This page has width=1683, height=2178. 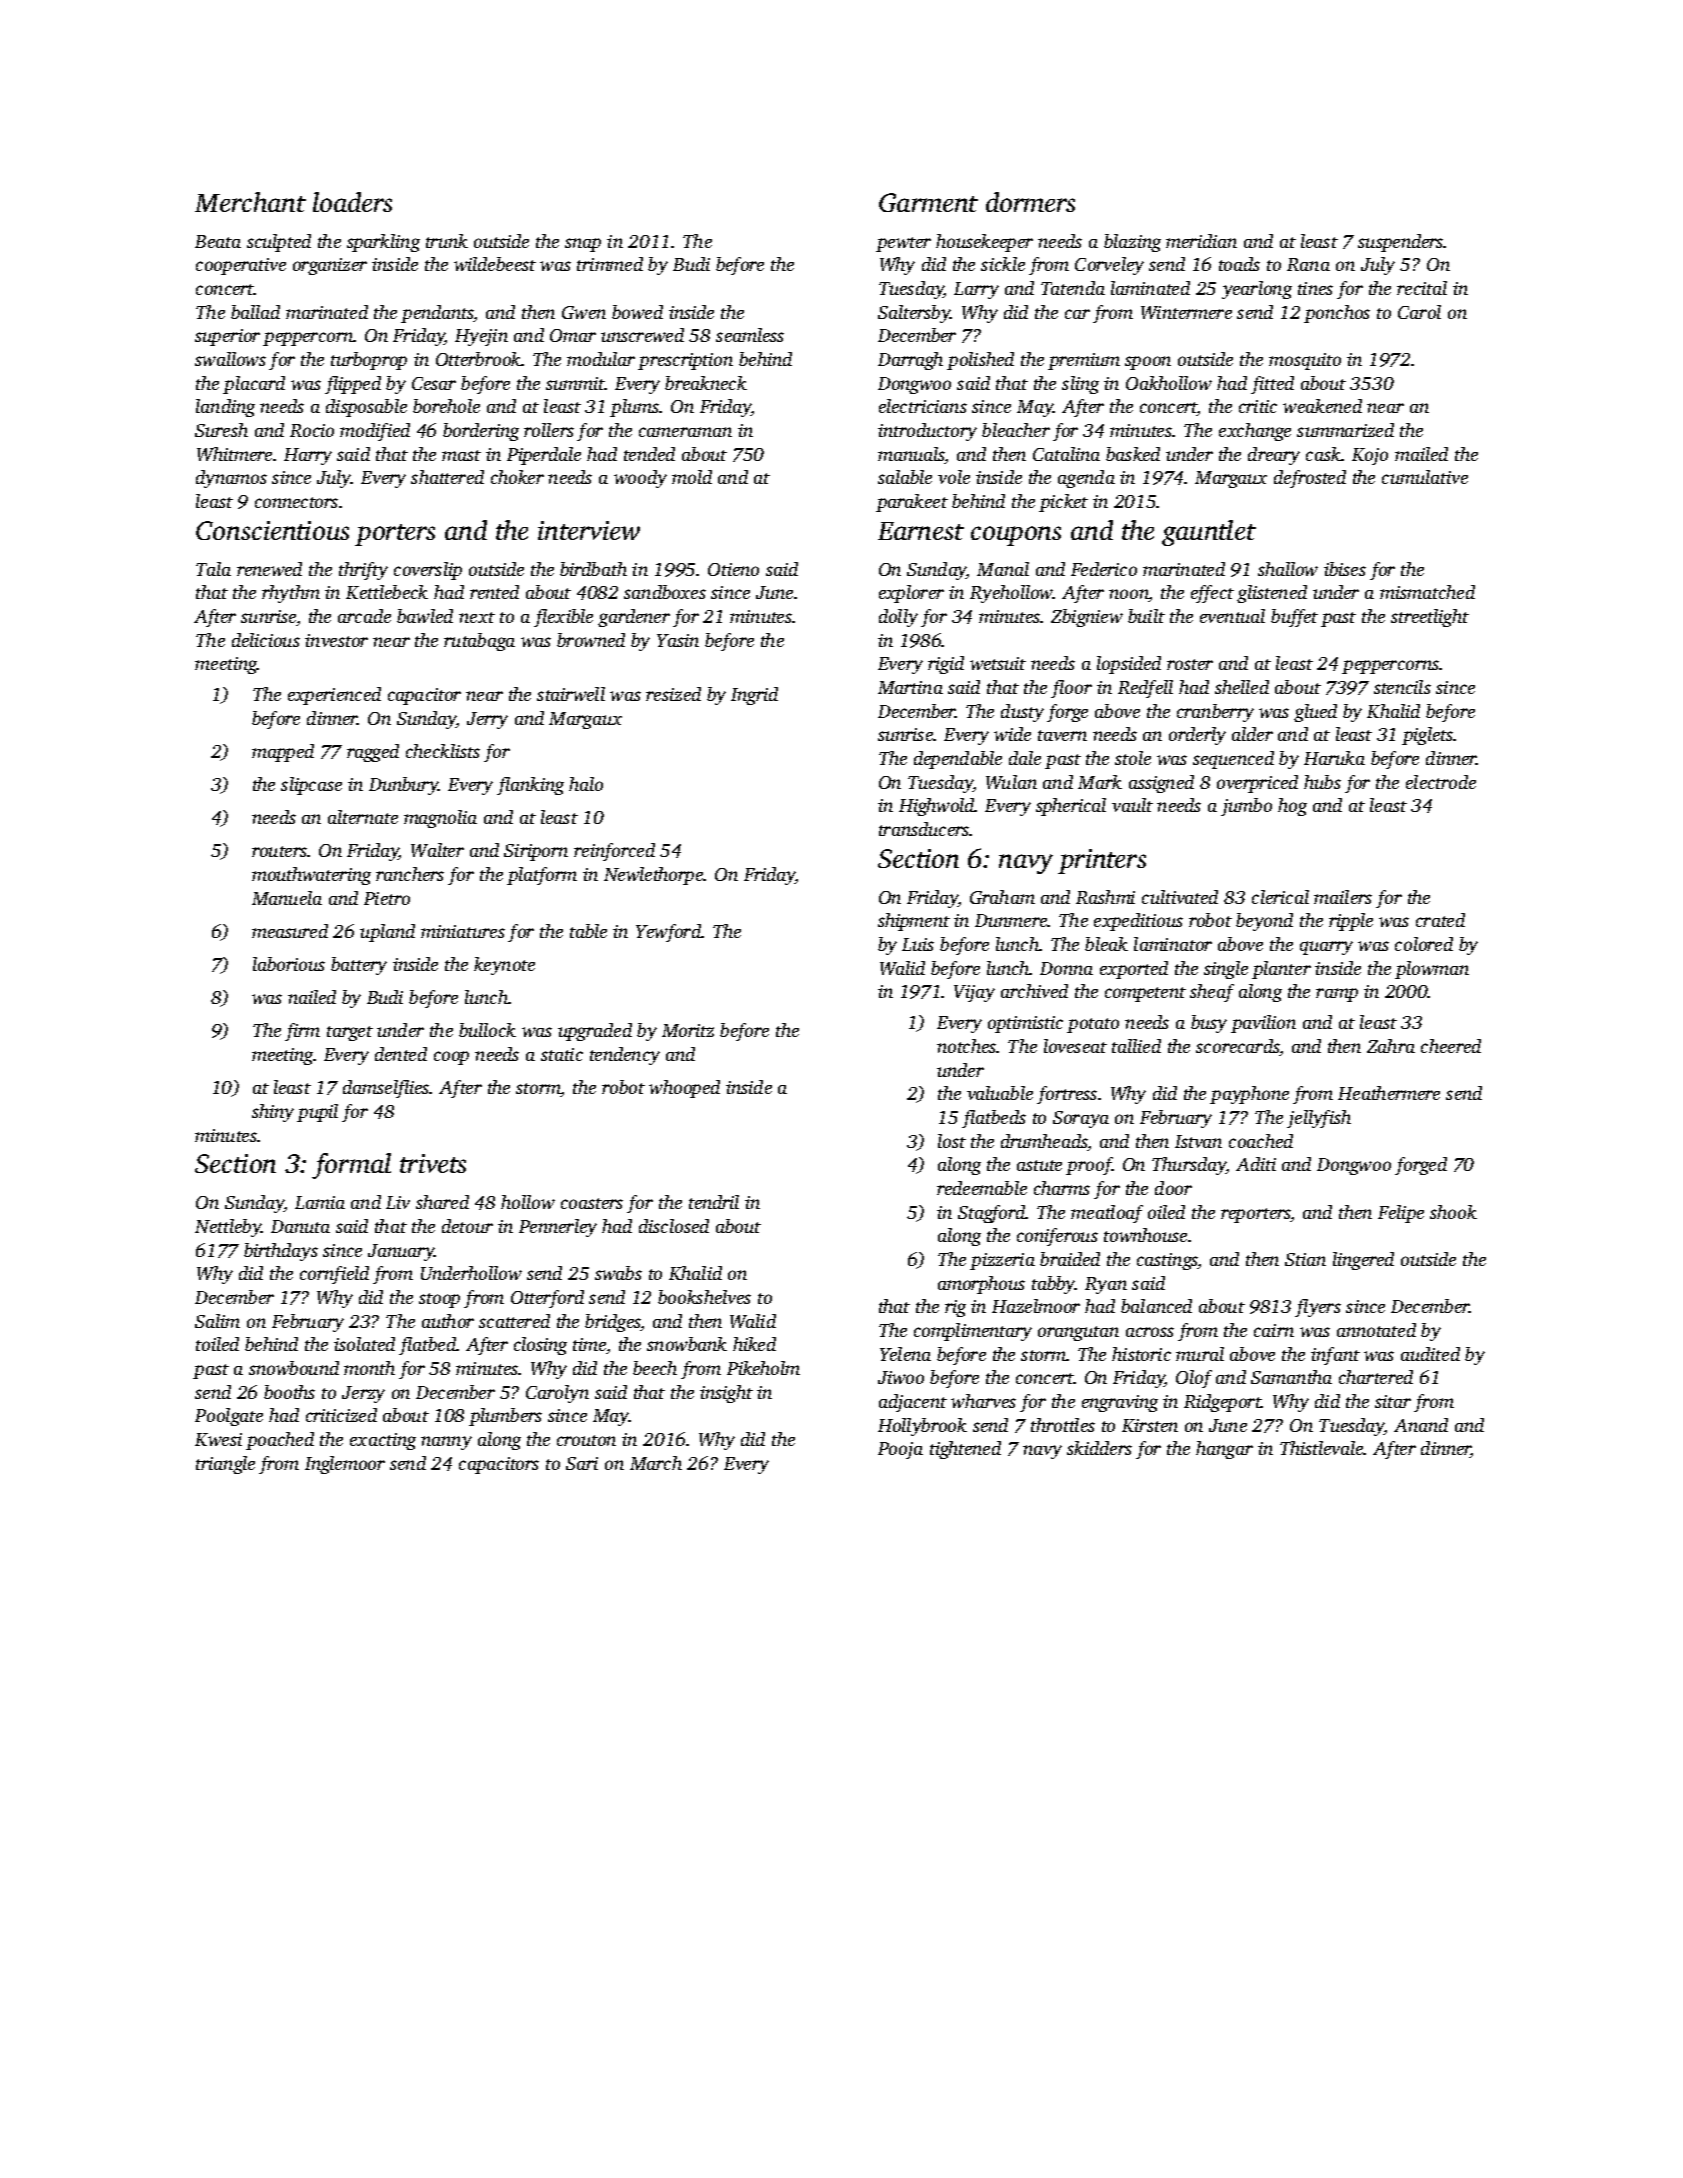 I want to click on Saltersby, so click(x=914, y=314).
